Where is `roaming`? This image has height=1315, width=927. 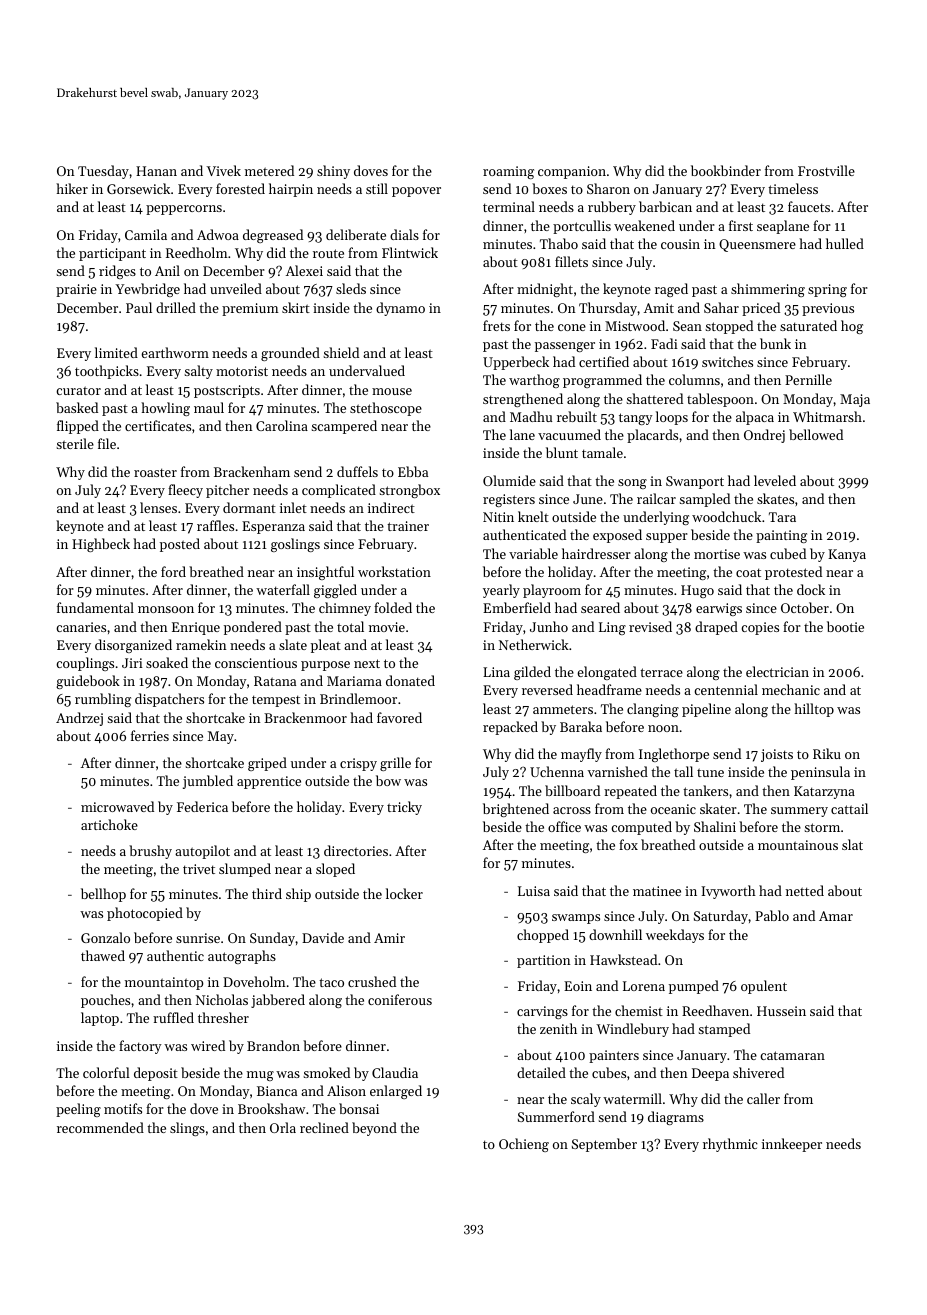 roaming is located at coordinates (508, 172).
